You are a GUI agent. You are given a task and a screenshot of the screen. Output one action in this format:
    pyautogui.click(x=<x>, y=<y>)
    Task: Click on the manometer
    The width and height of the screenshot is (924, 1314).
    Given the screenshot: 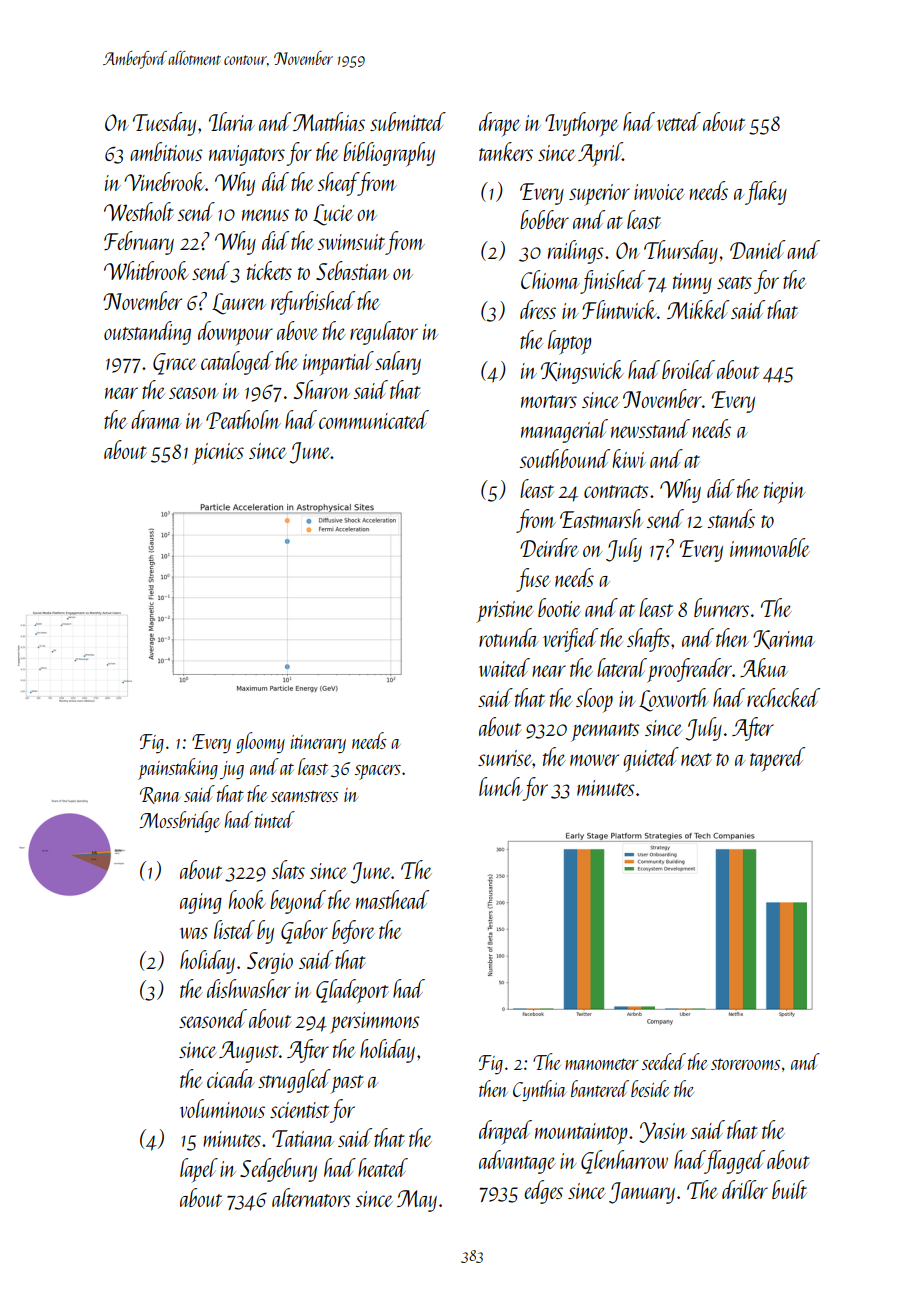 What is the action you would take?
    pyautogui.click(x=602, y=1064)
